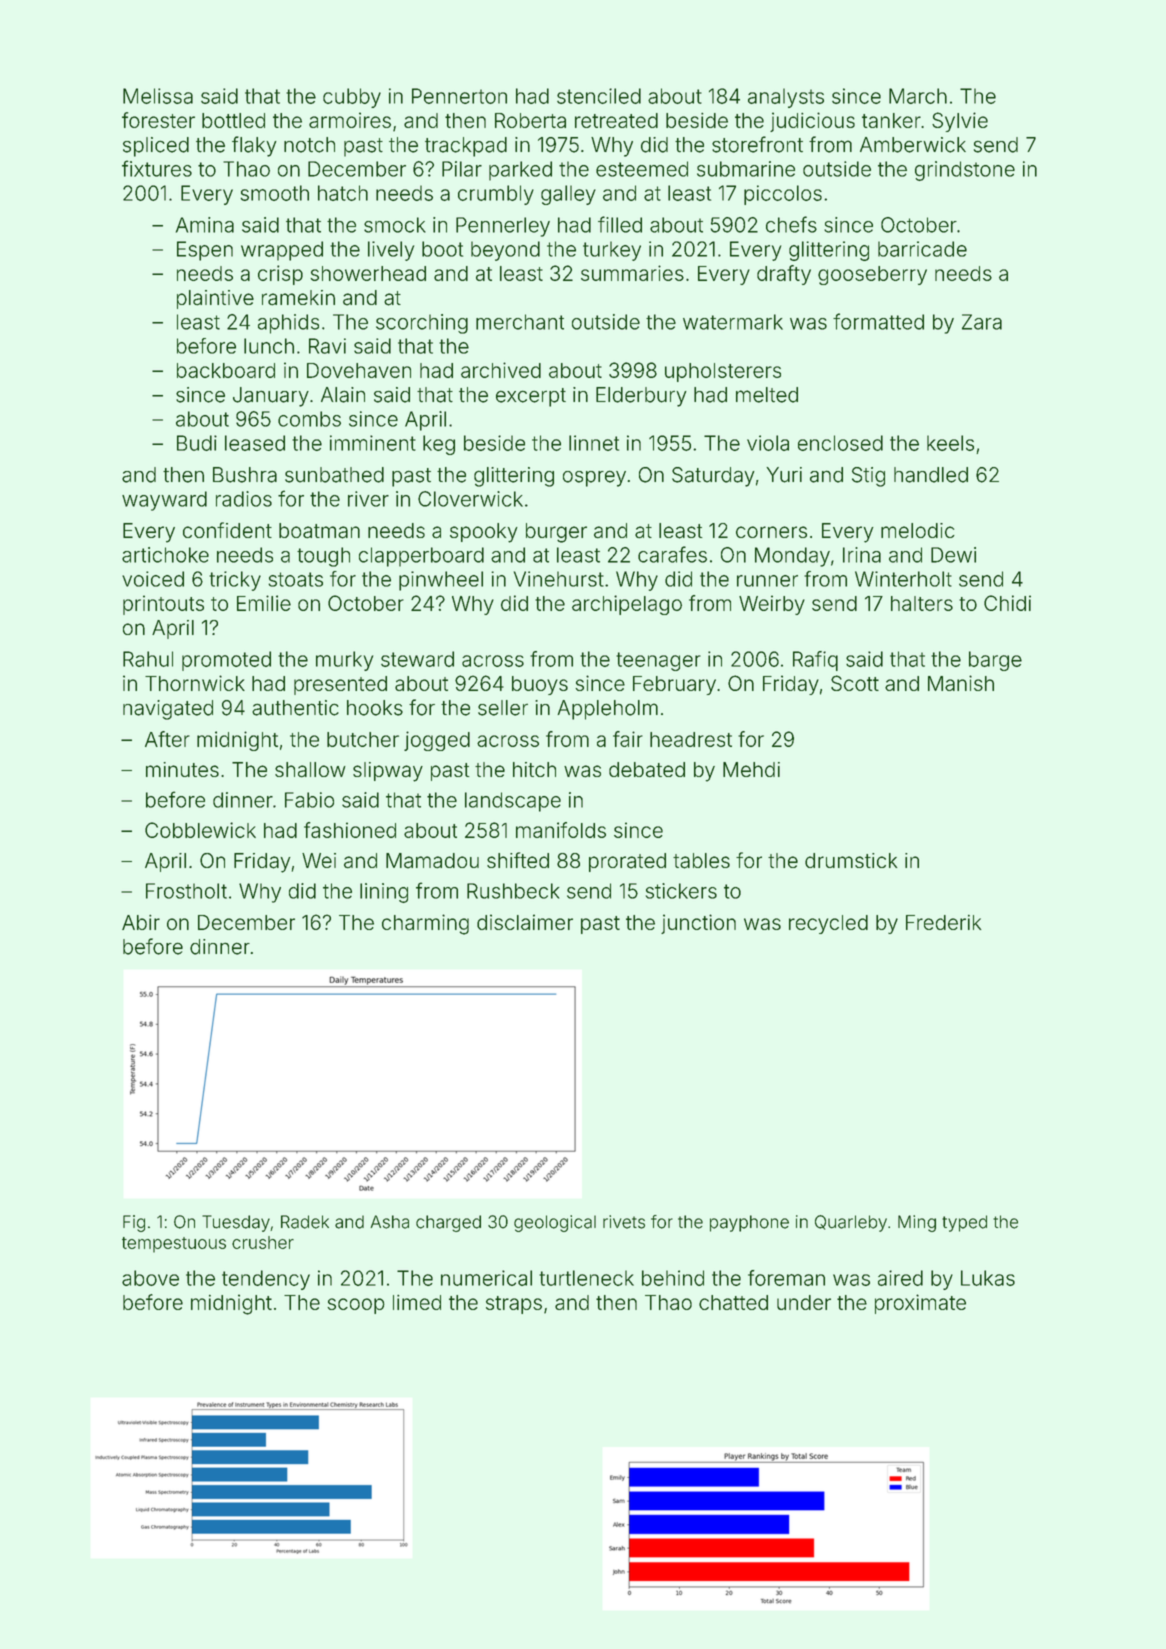 The image size is (1166, 1649). What do you see at coordinates (960, 122) in the document?
I see `Sylvie` at bounding box center [960, 122].
